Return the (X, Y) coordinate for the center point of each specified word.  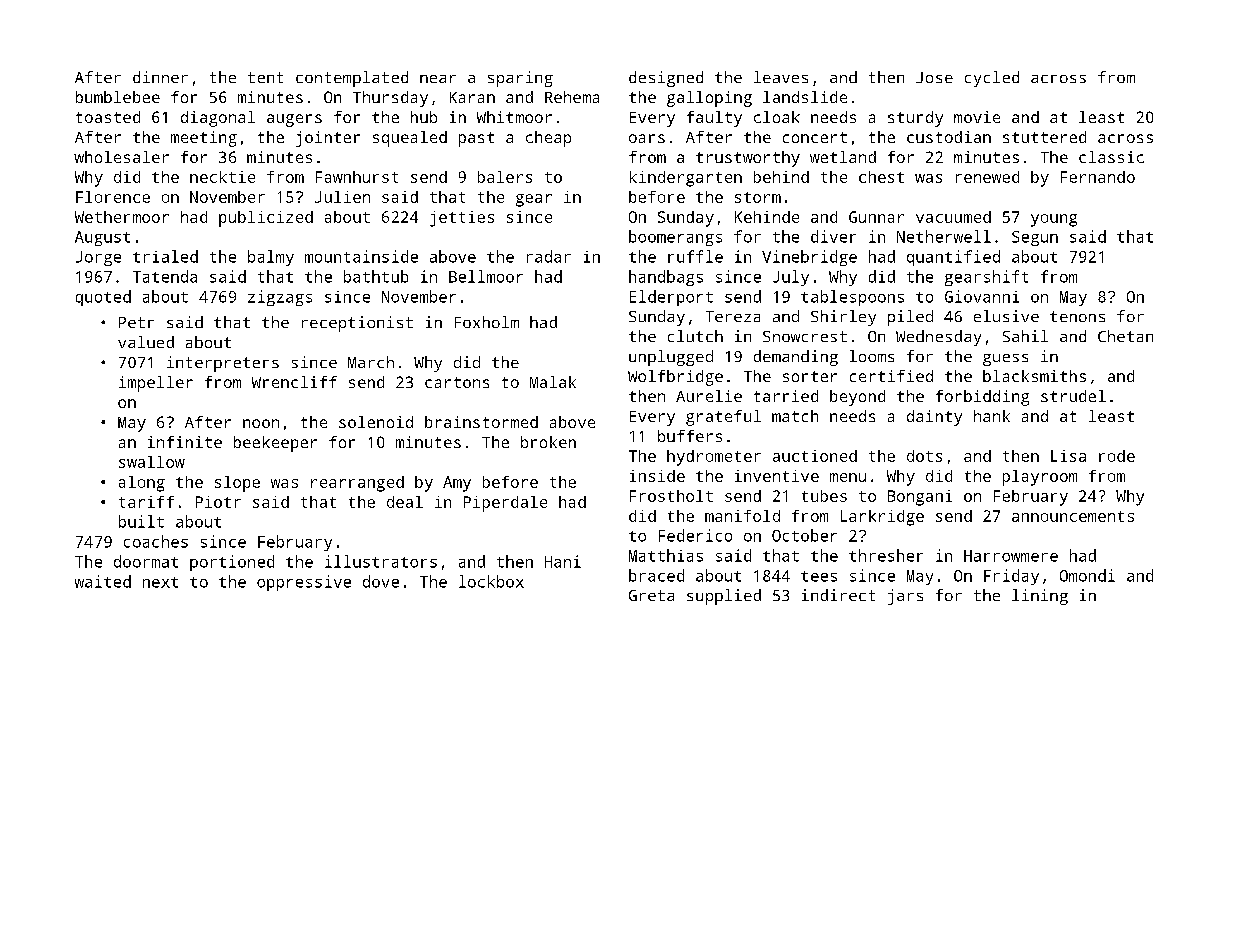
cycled (992, 79)
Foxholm (487, 322)
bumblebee (118, 97)
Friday (1011, 577)
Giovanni (982, 296)
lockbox (491, 581)
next (160, 582)
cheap (548, 139)
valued (146, 342)
